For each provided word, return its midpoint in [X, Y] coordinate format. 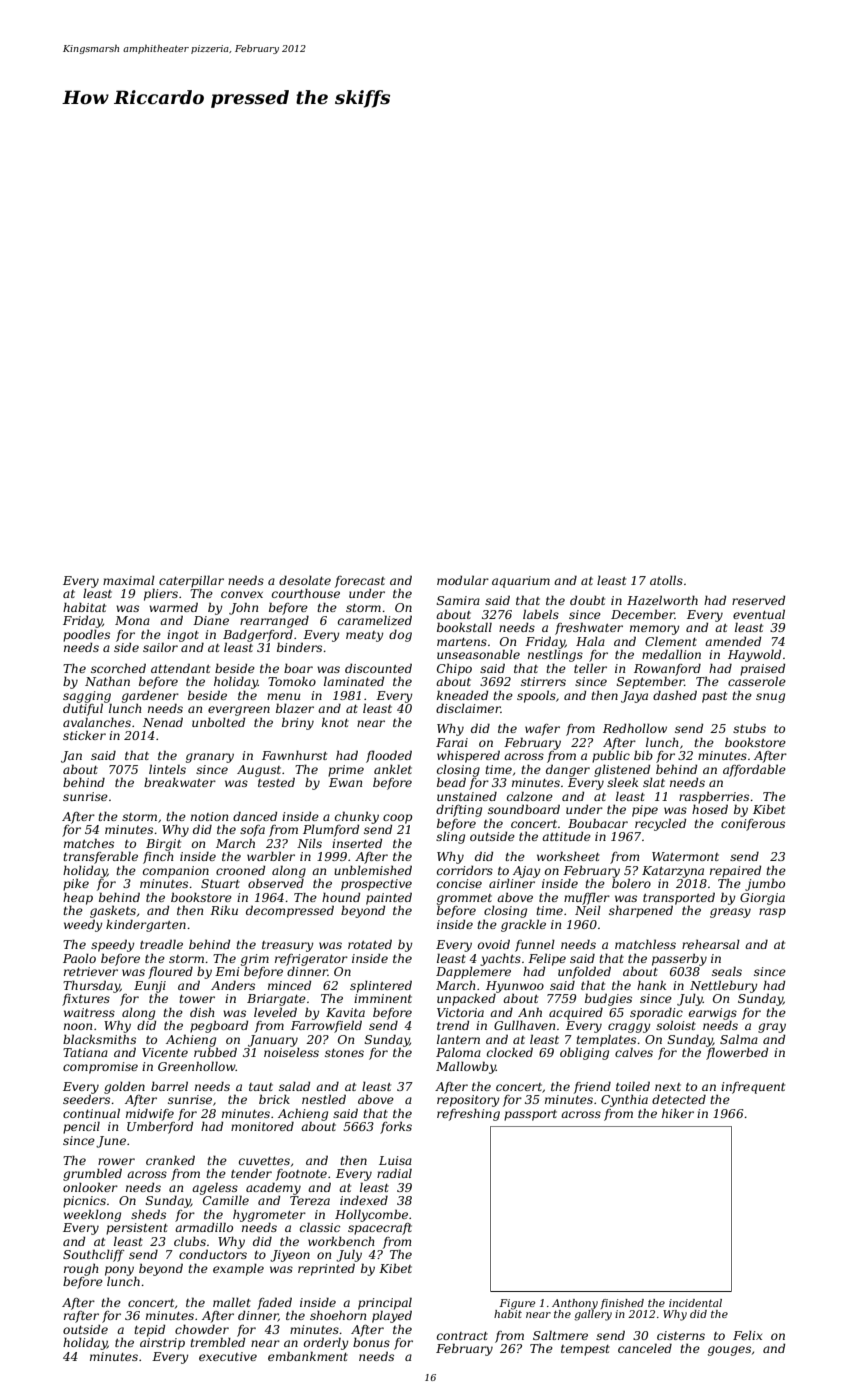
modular [463, 580]
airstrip [162, 1344]
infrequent [753, 1088]
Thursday [91, 986]
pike [76, 885]
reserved [758, 600]
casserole [757, 681]
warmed [173, 607]
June [111, 1142]
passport [530, 1115]
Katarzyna [673, 872]
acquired [576, 1013]
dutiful [83, 709]
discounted [378, 668]
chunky [357, 817]
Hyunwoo [515, 987]
